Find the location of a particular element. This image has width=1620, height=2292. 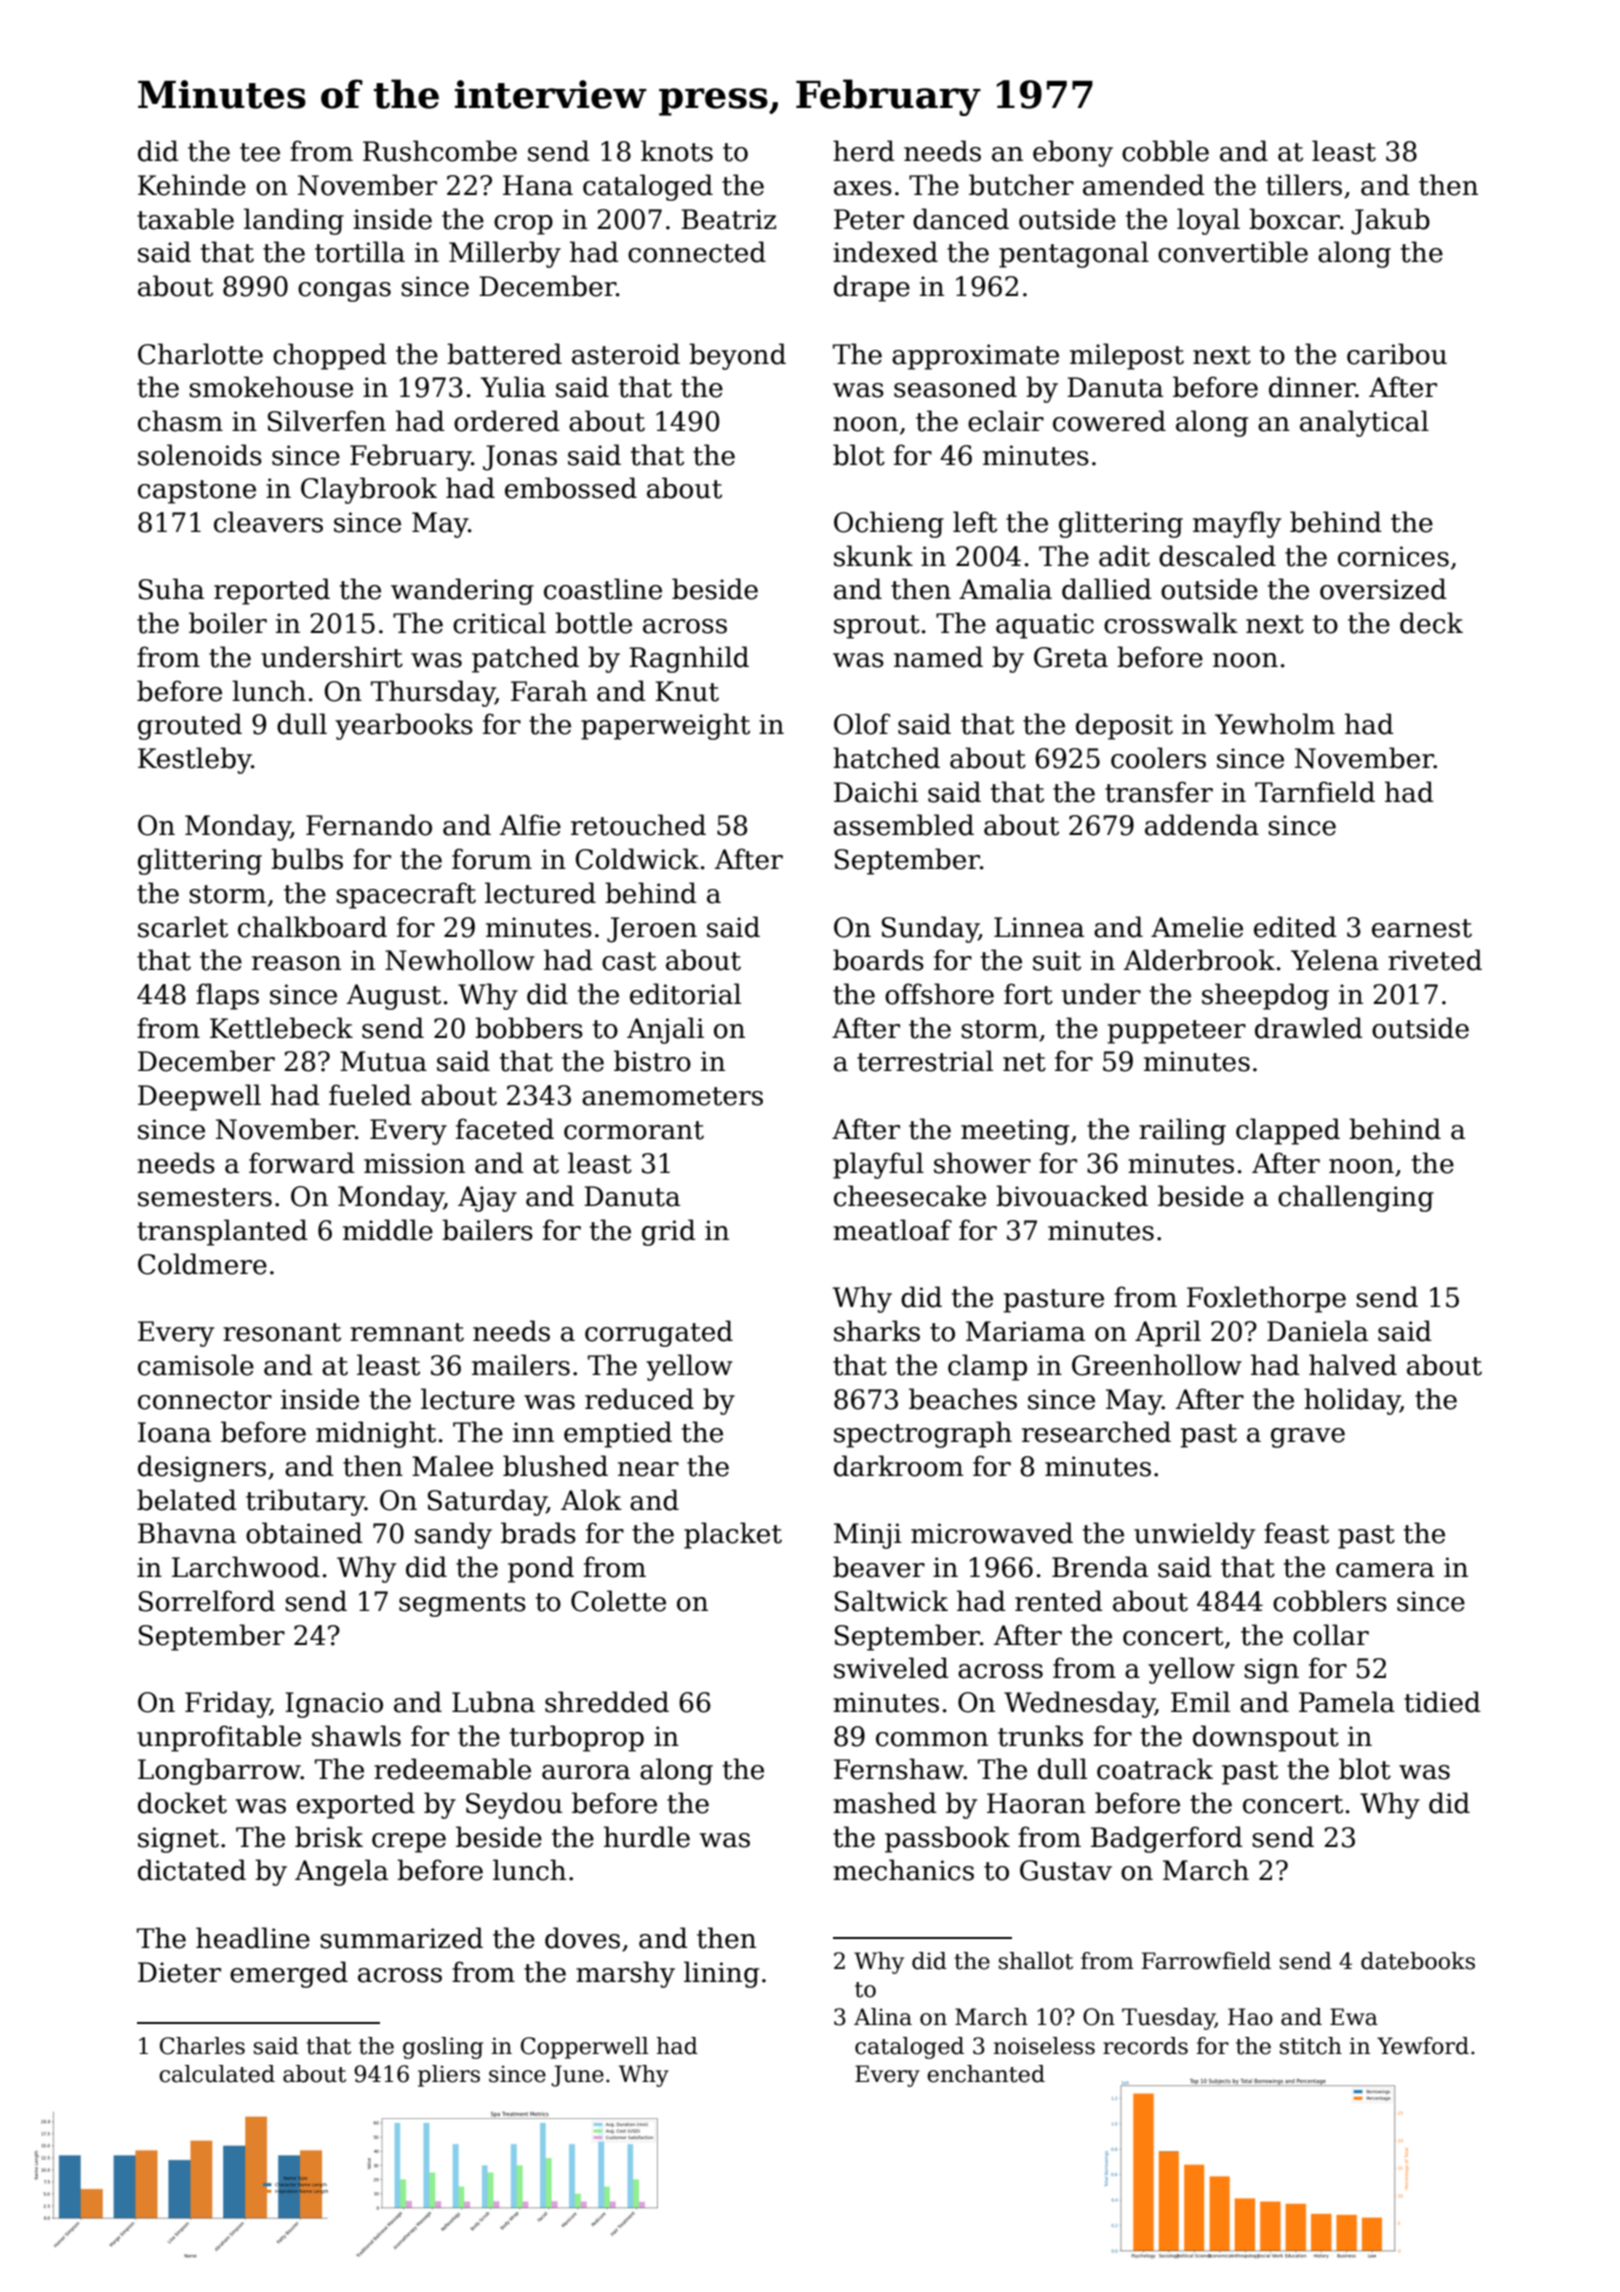

Newhollow is located at coordinates (460, 960).
